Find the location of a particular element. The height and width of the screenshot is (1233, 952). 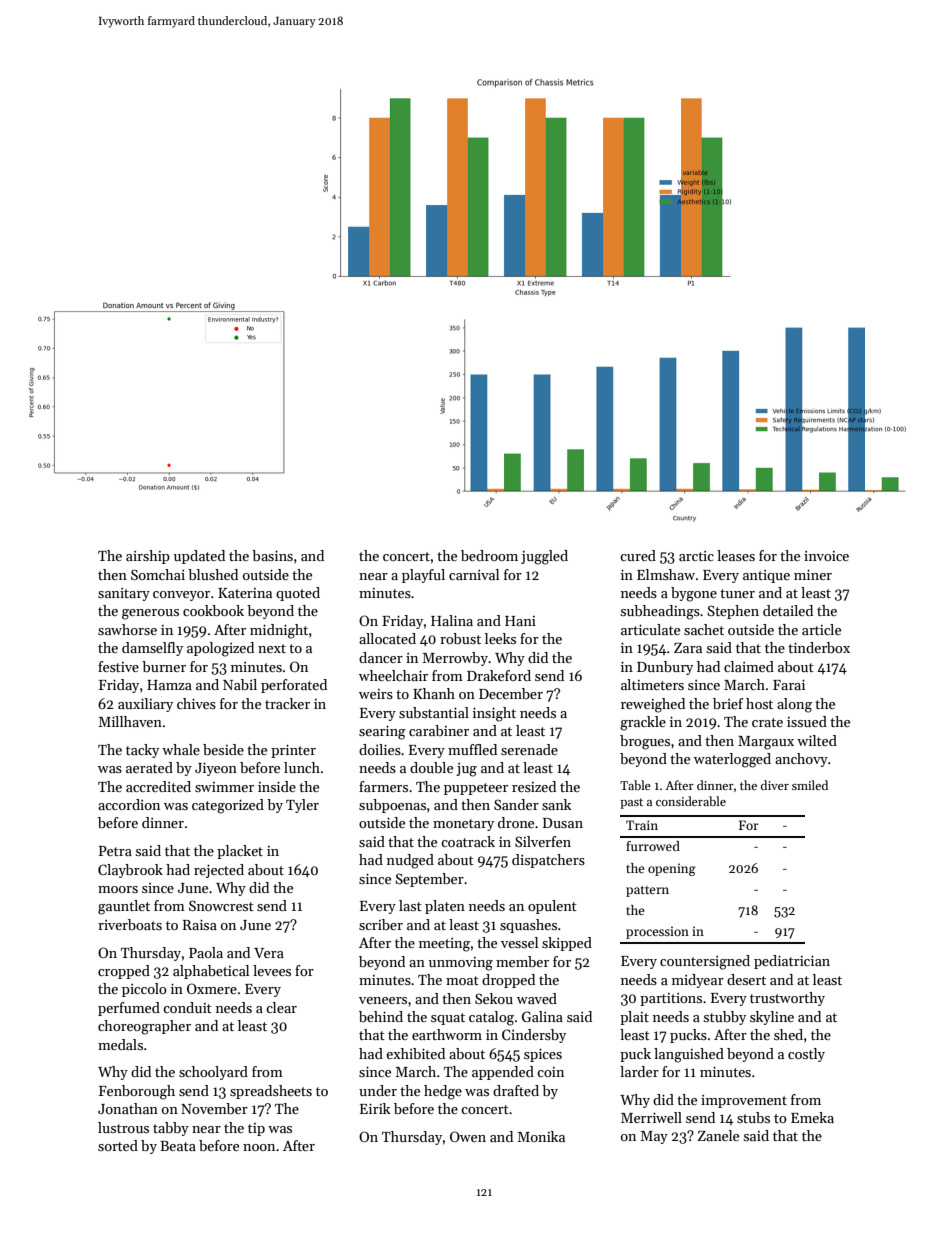

Fenborough is located at coordinates (137, 1092).
